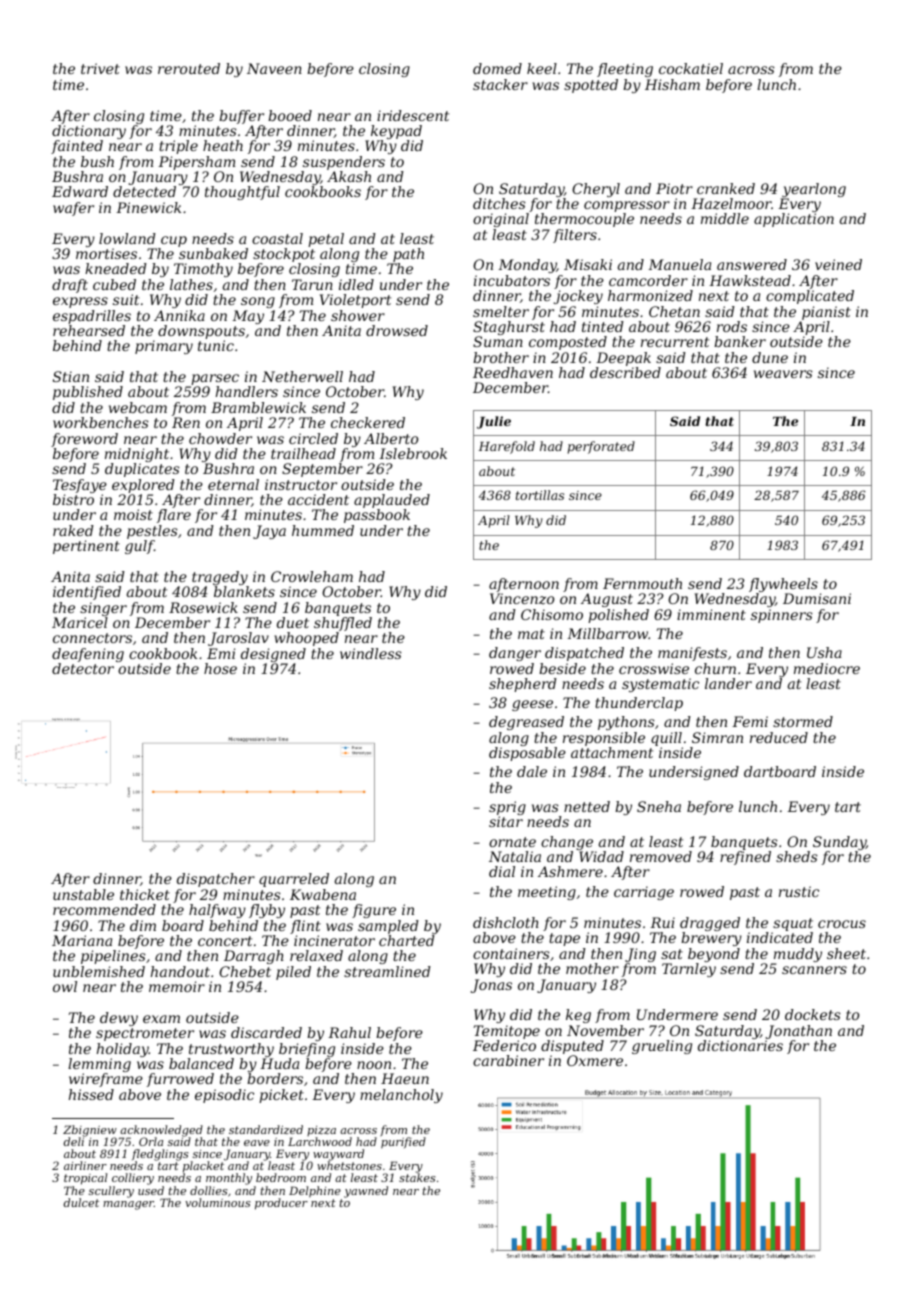  I want to click on dim, so click(143, 925).
